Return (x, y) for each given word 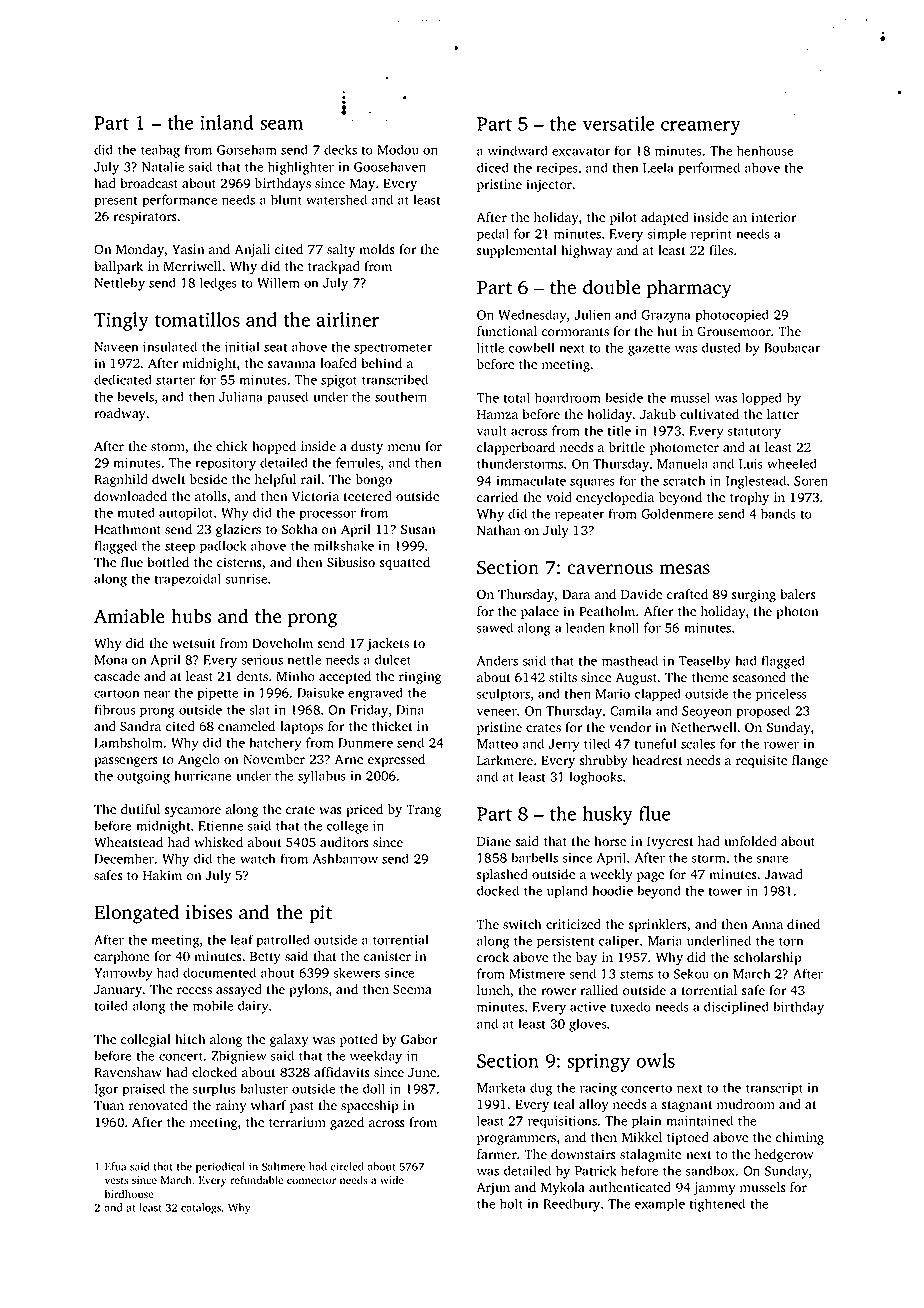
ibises (209, 912)
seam (281, 125)
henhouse (765, 150)
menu (404, 447)
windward (518, 150)
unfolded (751, 841)
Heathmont (127, 529)
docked (498, 890)
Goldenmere (677, 513)
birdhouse (129, 1194)
